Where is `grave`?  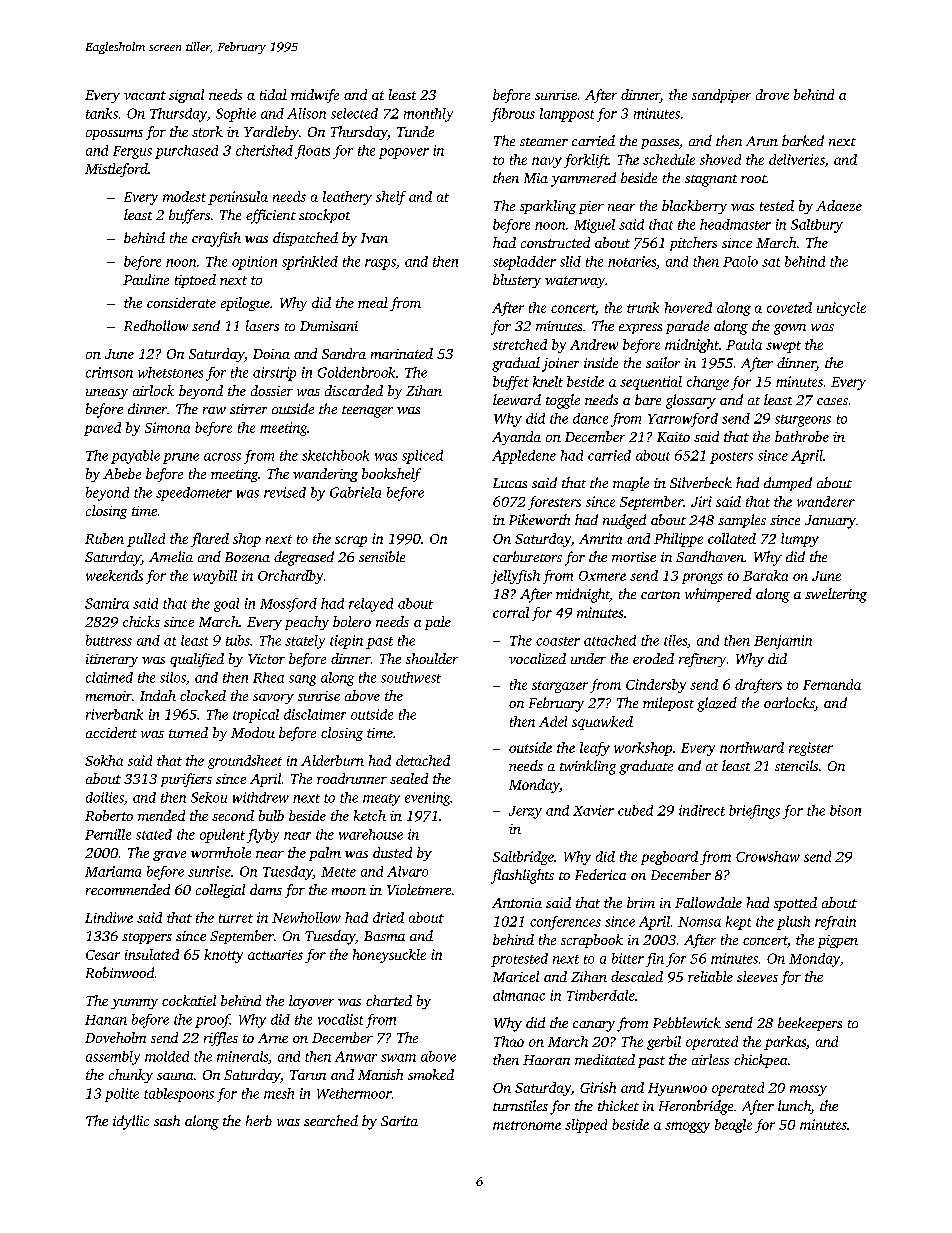
grave is located at coordinates (169, 856).
